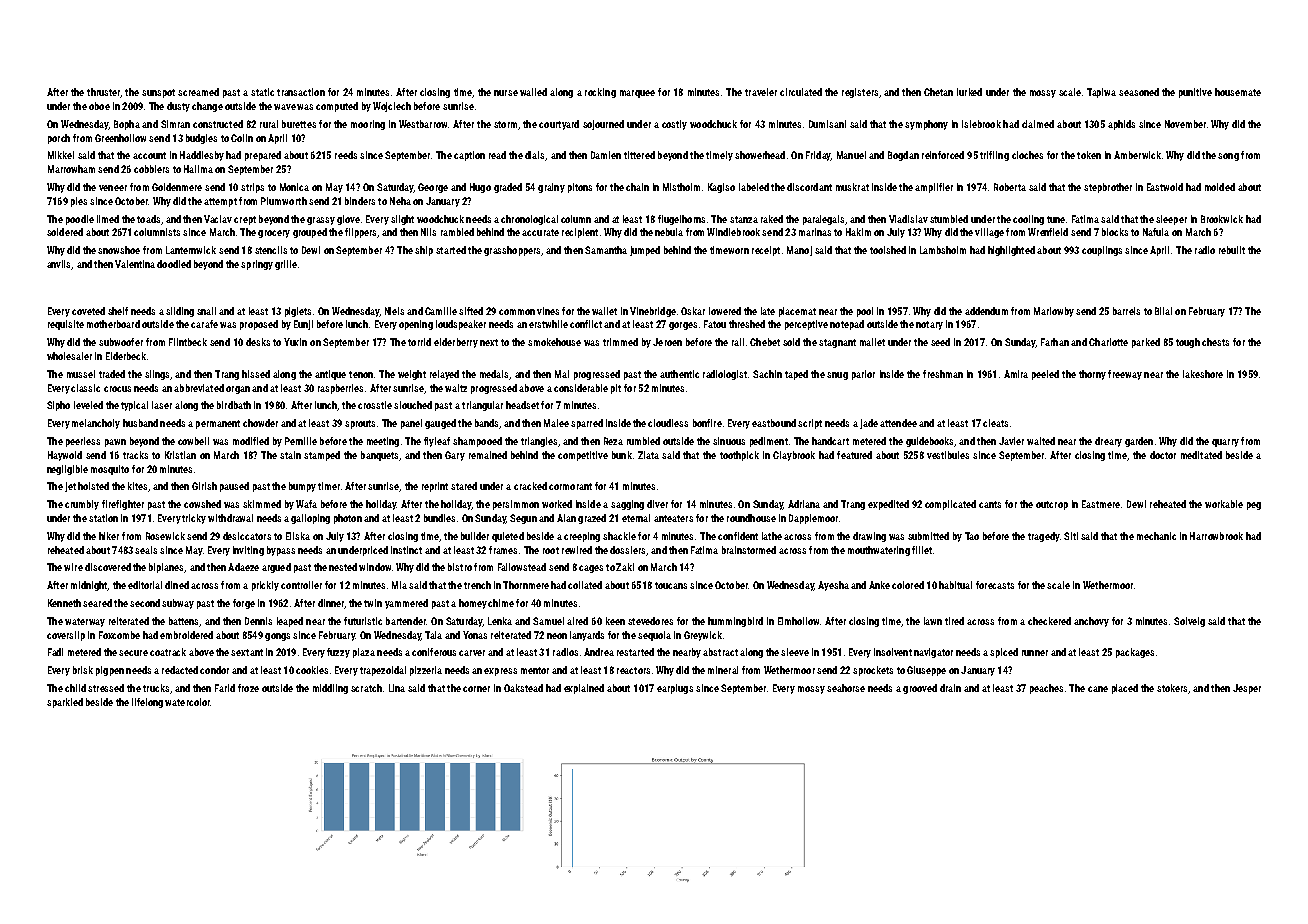 Image resolution: width=1308 pixels, height=924 pixels. I want to click on peg, so click(1254, 506).
